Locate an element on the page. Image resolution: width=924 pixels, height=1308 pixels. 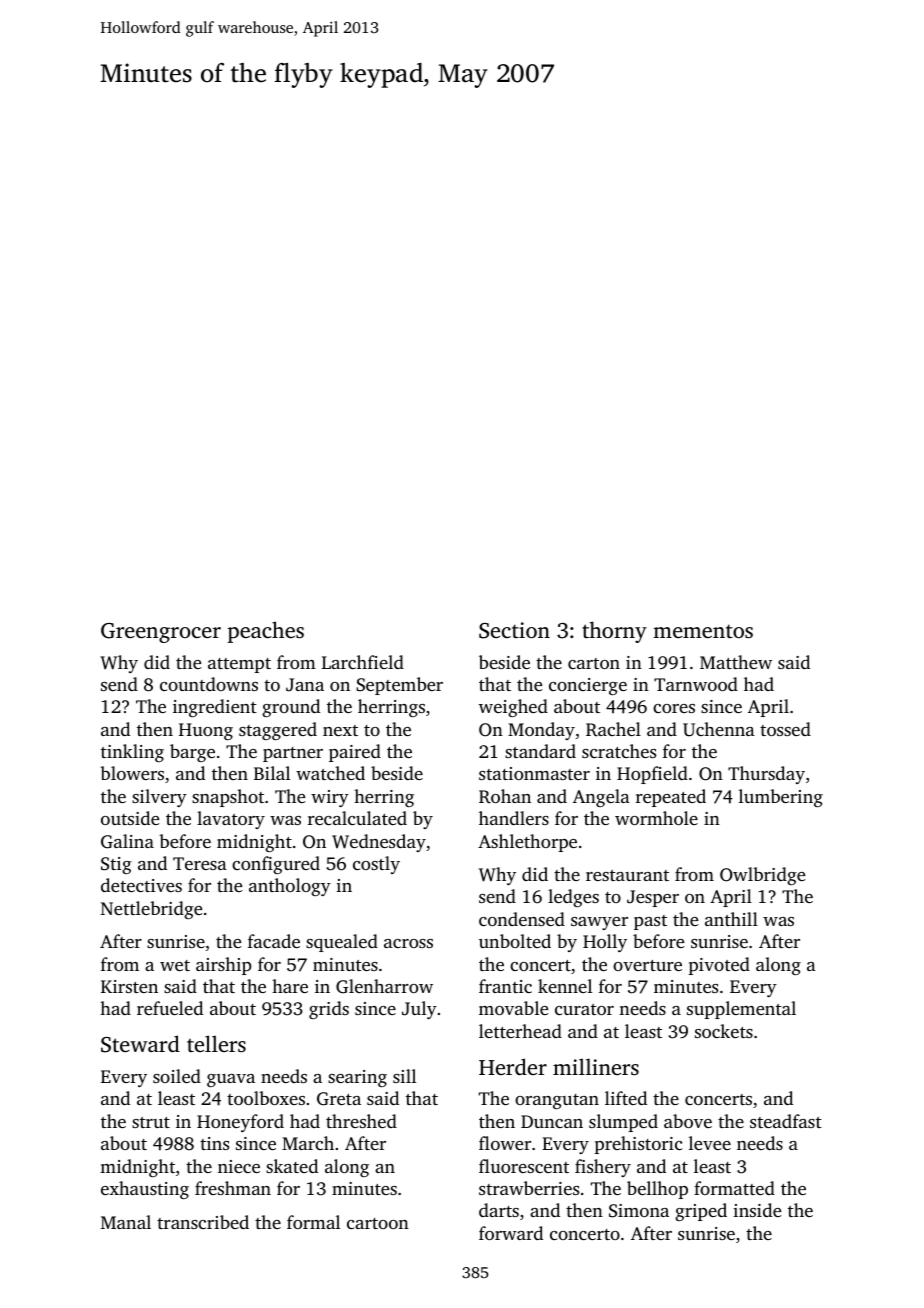
past is located at coordinates (650, 922).
